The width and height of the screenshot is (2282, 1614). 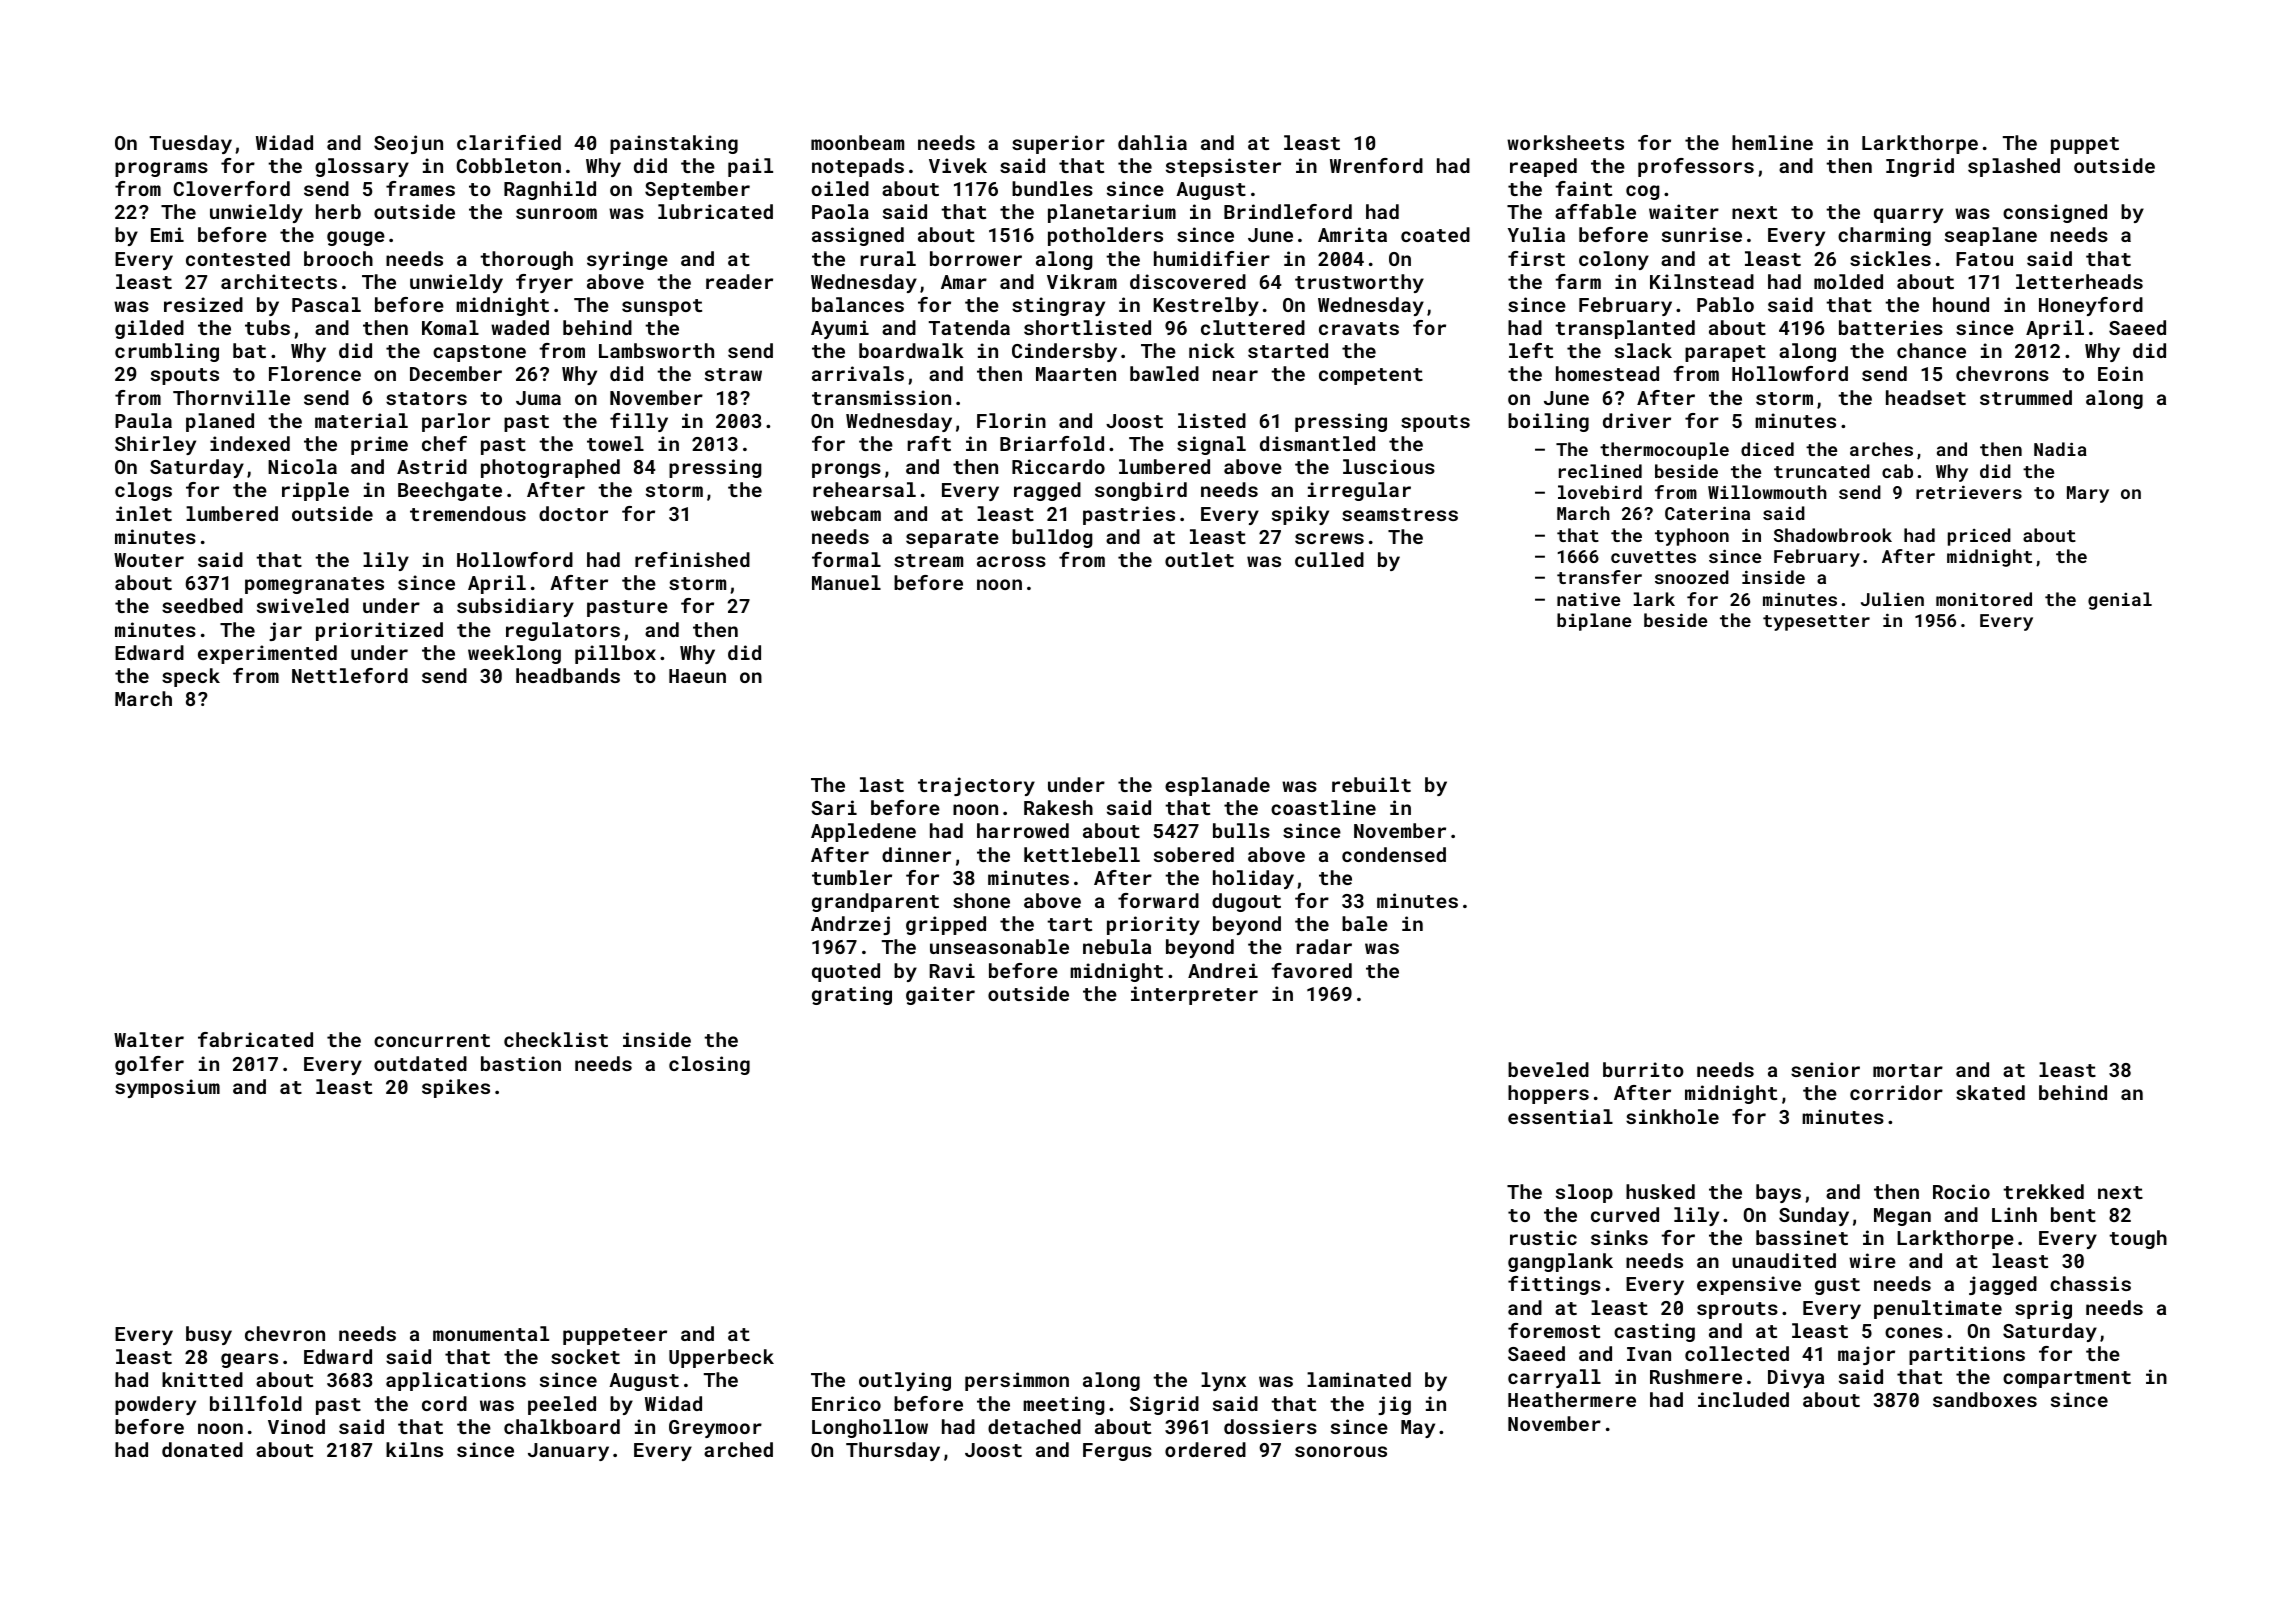 I want to click on condensed, so click(x=1394, y=854).
